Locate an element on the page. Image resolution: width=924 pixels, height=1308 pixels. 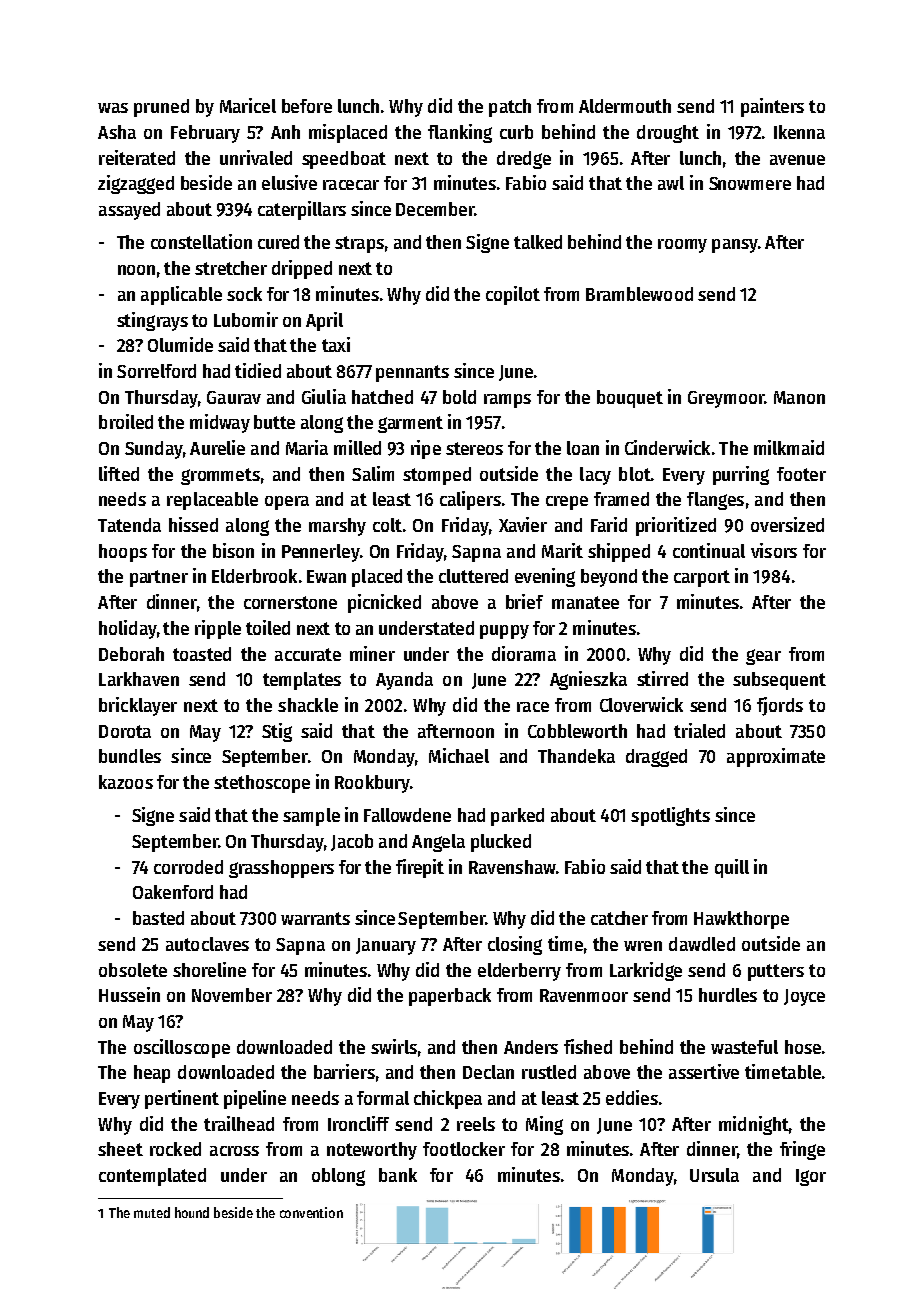
Ayanda is located at coordinates (404, 681).
